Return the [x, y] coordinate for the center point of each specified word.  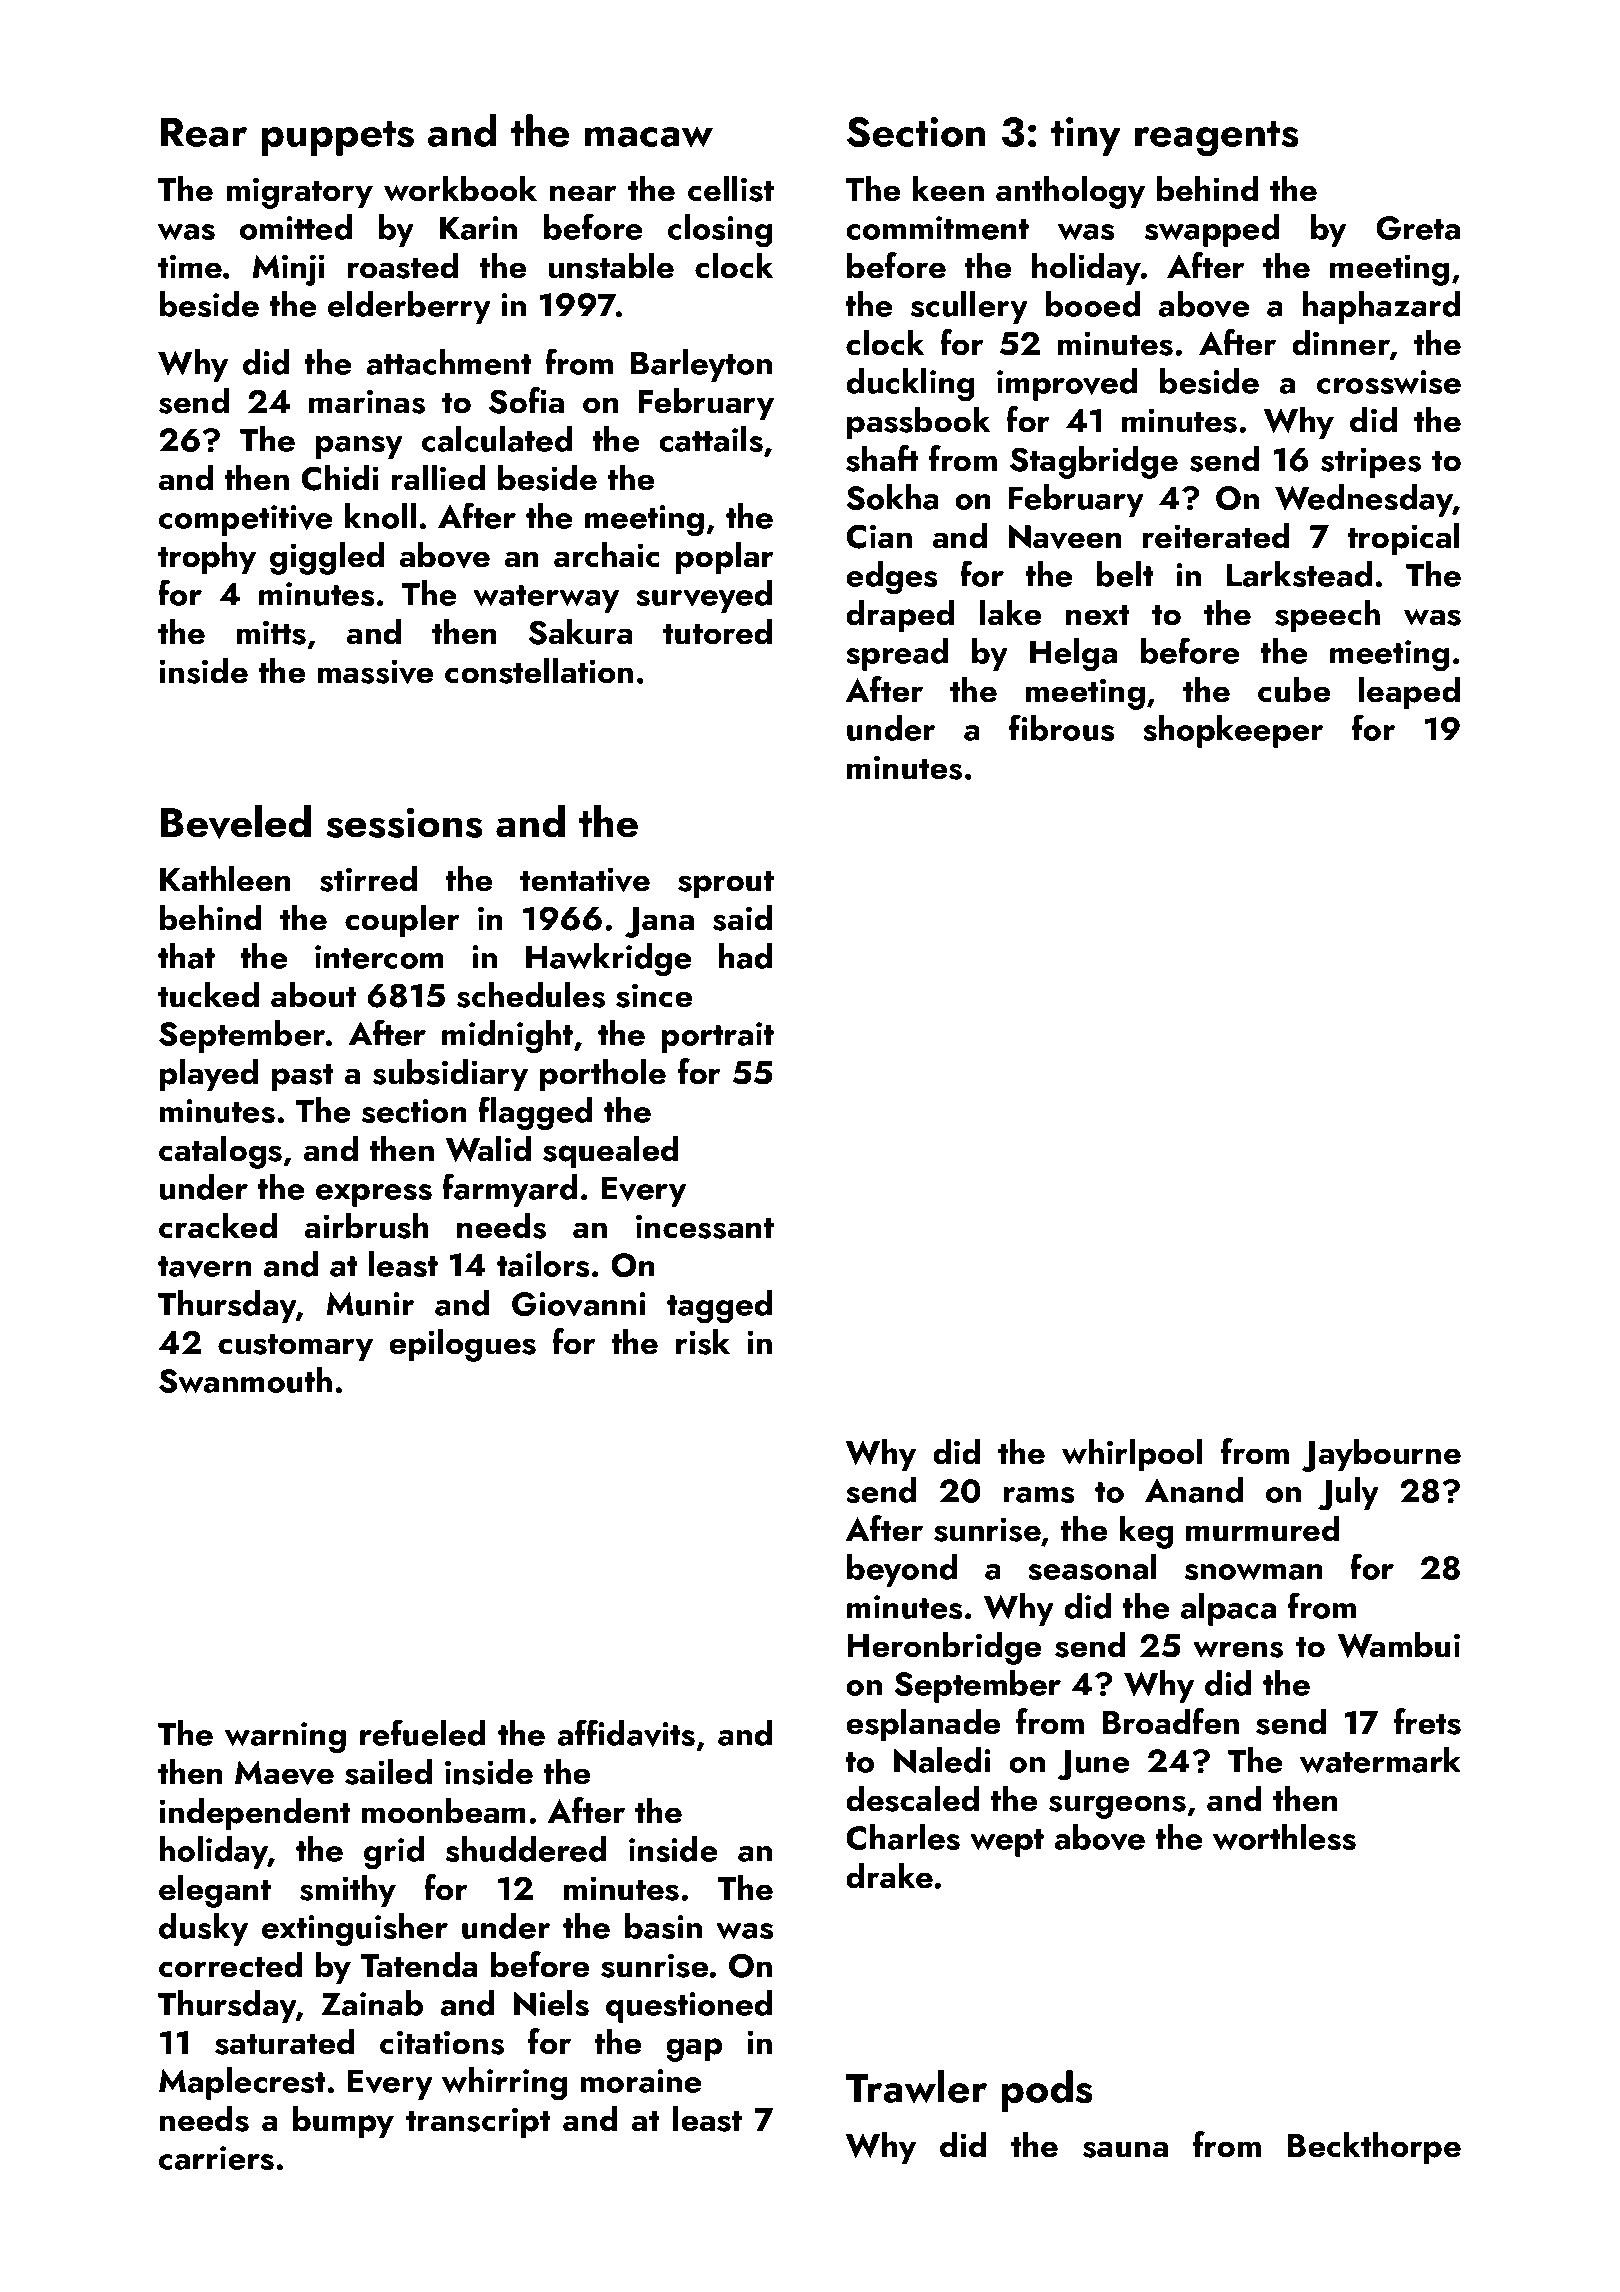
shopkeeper [1233, 731]
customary [295, 1347]
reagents [1217, 139]
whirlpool [1132, 1454]
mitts [271, 632]
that [186, 956]
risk [703, 1341]
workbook [460, 188]
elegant [215, 1891]
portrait [718, 1037]
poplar [725, 557]
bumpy [343, 2121]
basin [663, 1926]
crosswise [1389, 382]
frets [1427, 1721]
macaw [649, 137]
